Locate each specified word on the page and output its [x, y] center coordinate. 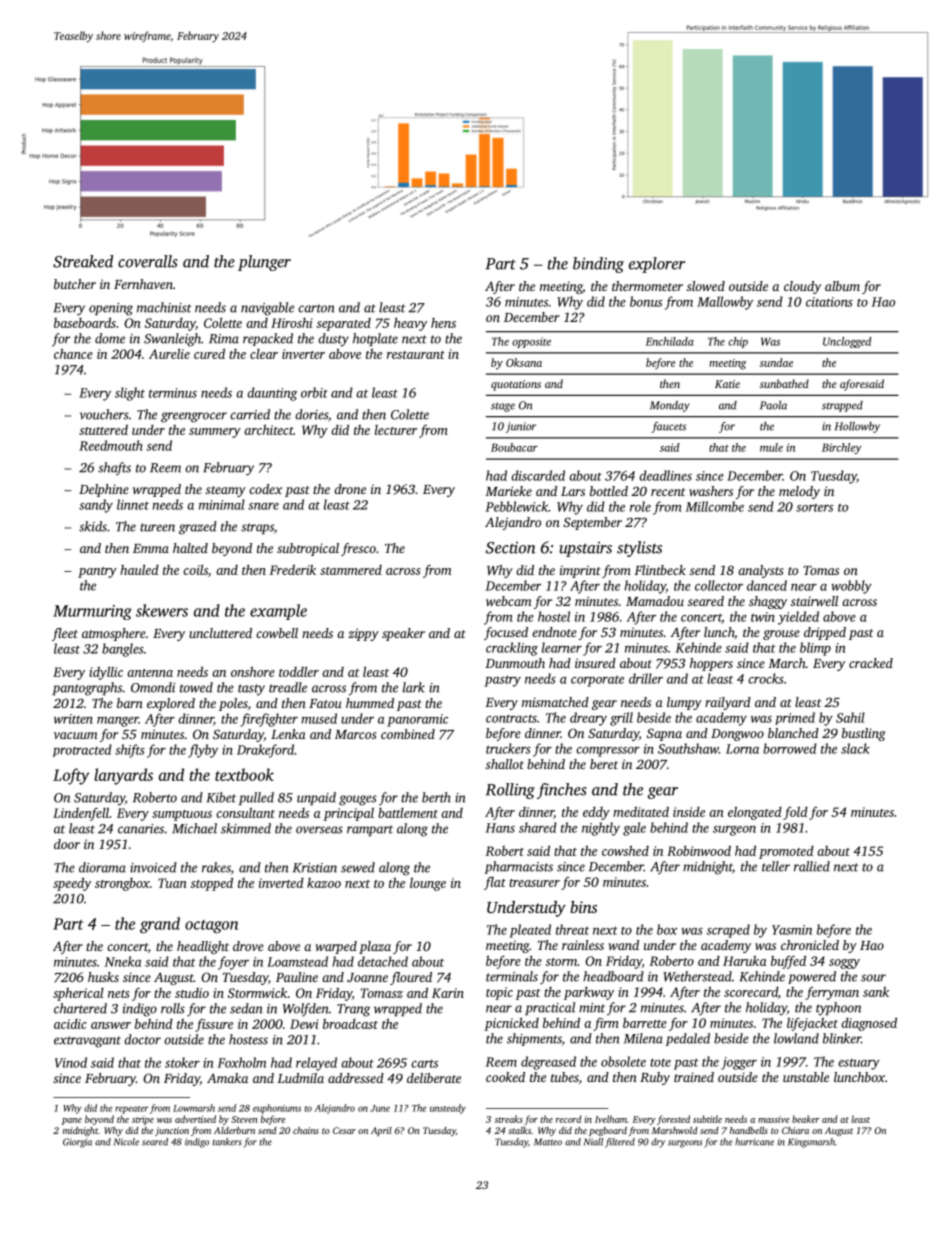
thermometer [647, 286]
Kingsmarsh [811, 1143]
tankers [227, 1142]
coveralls [148, 261]
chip [738, 342]
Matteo [548, 1142]
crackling [512, 649]
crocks [766, 678]
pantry [97, 572]
